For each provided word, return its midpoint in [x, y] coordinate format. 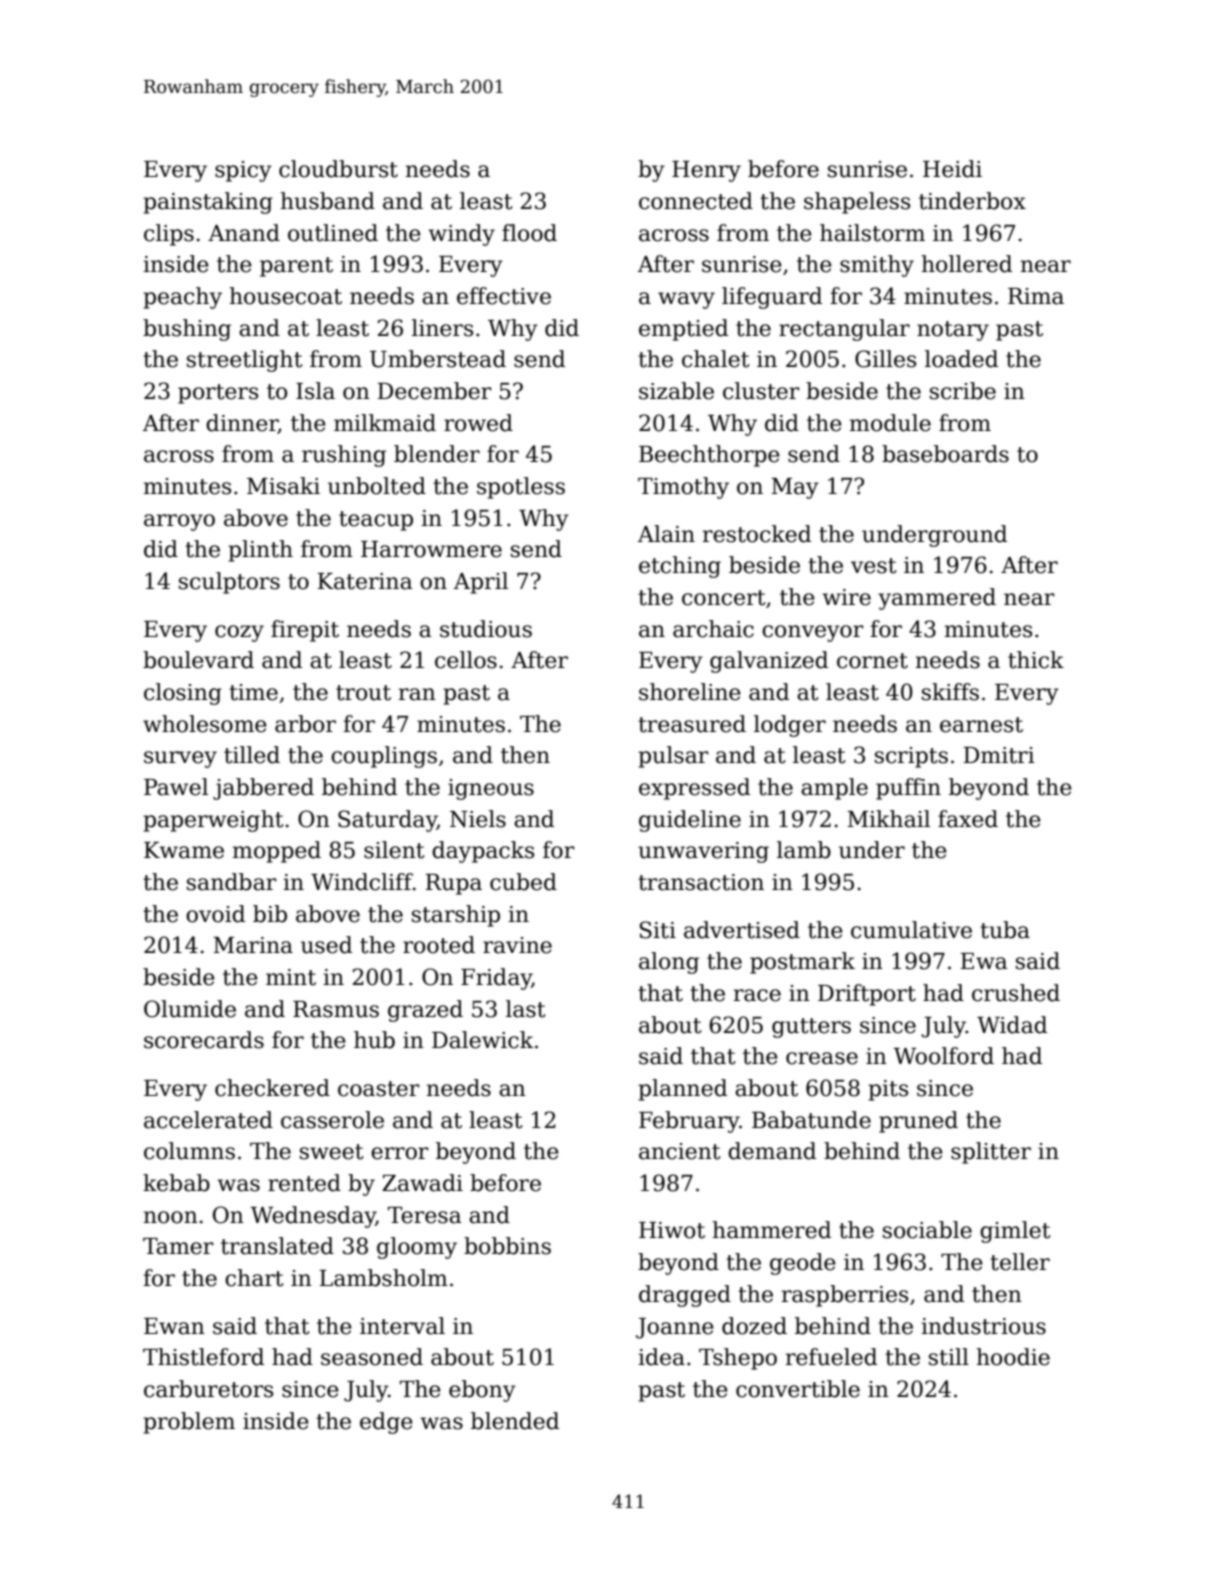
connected [696, 201]
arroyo [179, 522]
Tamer [178, 1246]
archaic [713, 629]
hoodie [1013, 1357]
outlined [333, 233]
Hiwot [672, 1230]
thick [1036, 660]
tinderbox [972, 201]
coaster [379, 1089]
